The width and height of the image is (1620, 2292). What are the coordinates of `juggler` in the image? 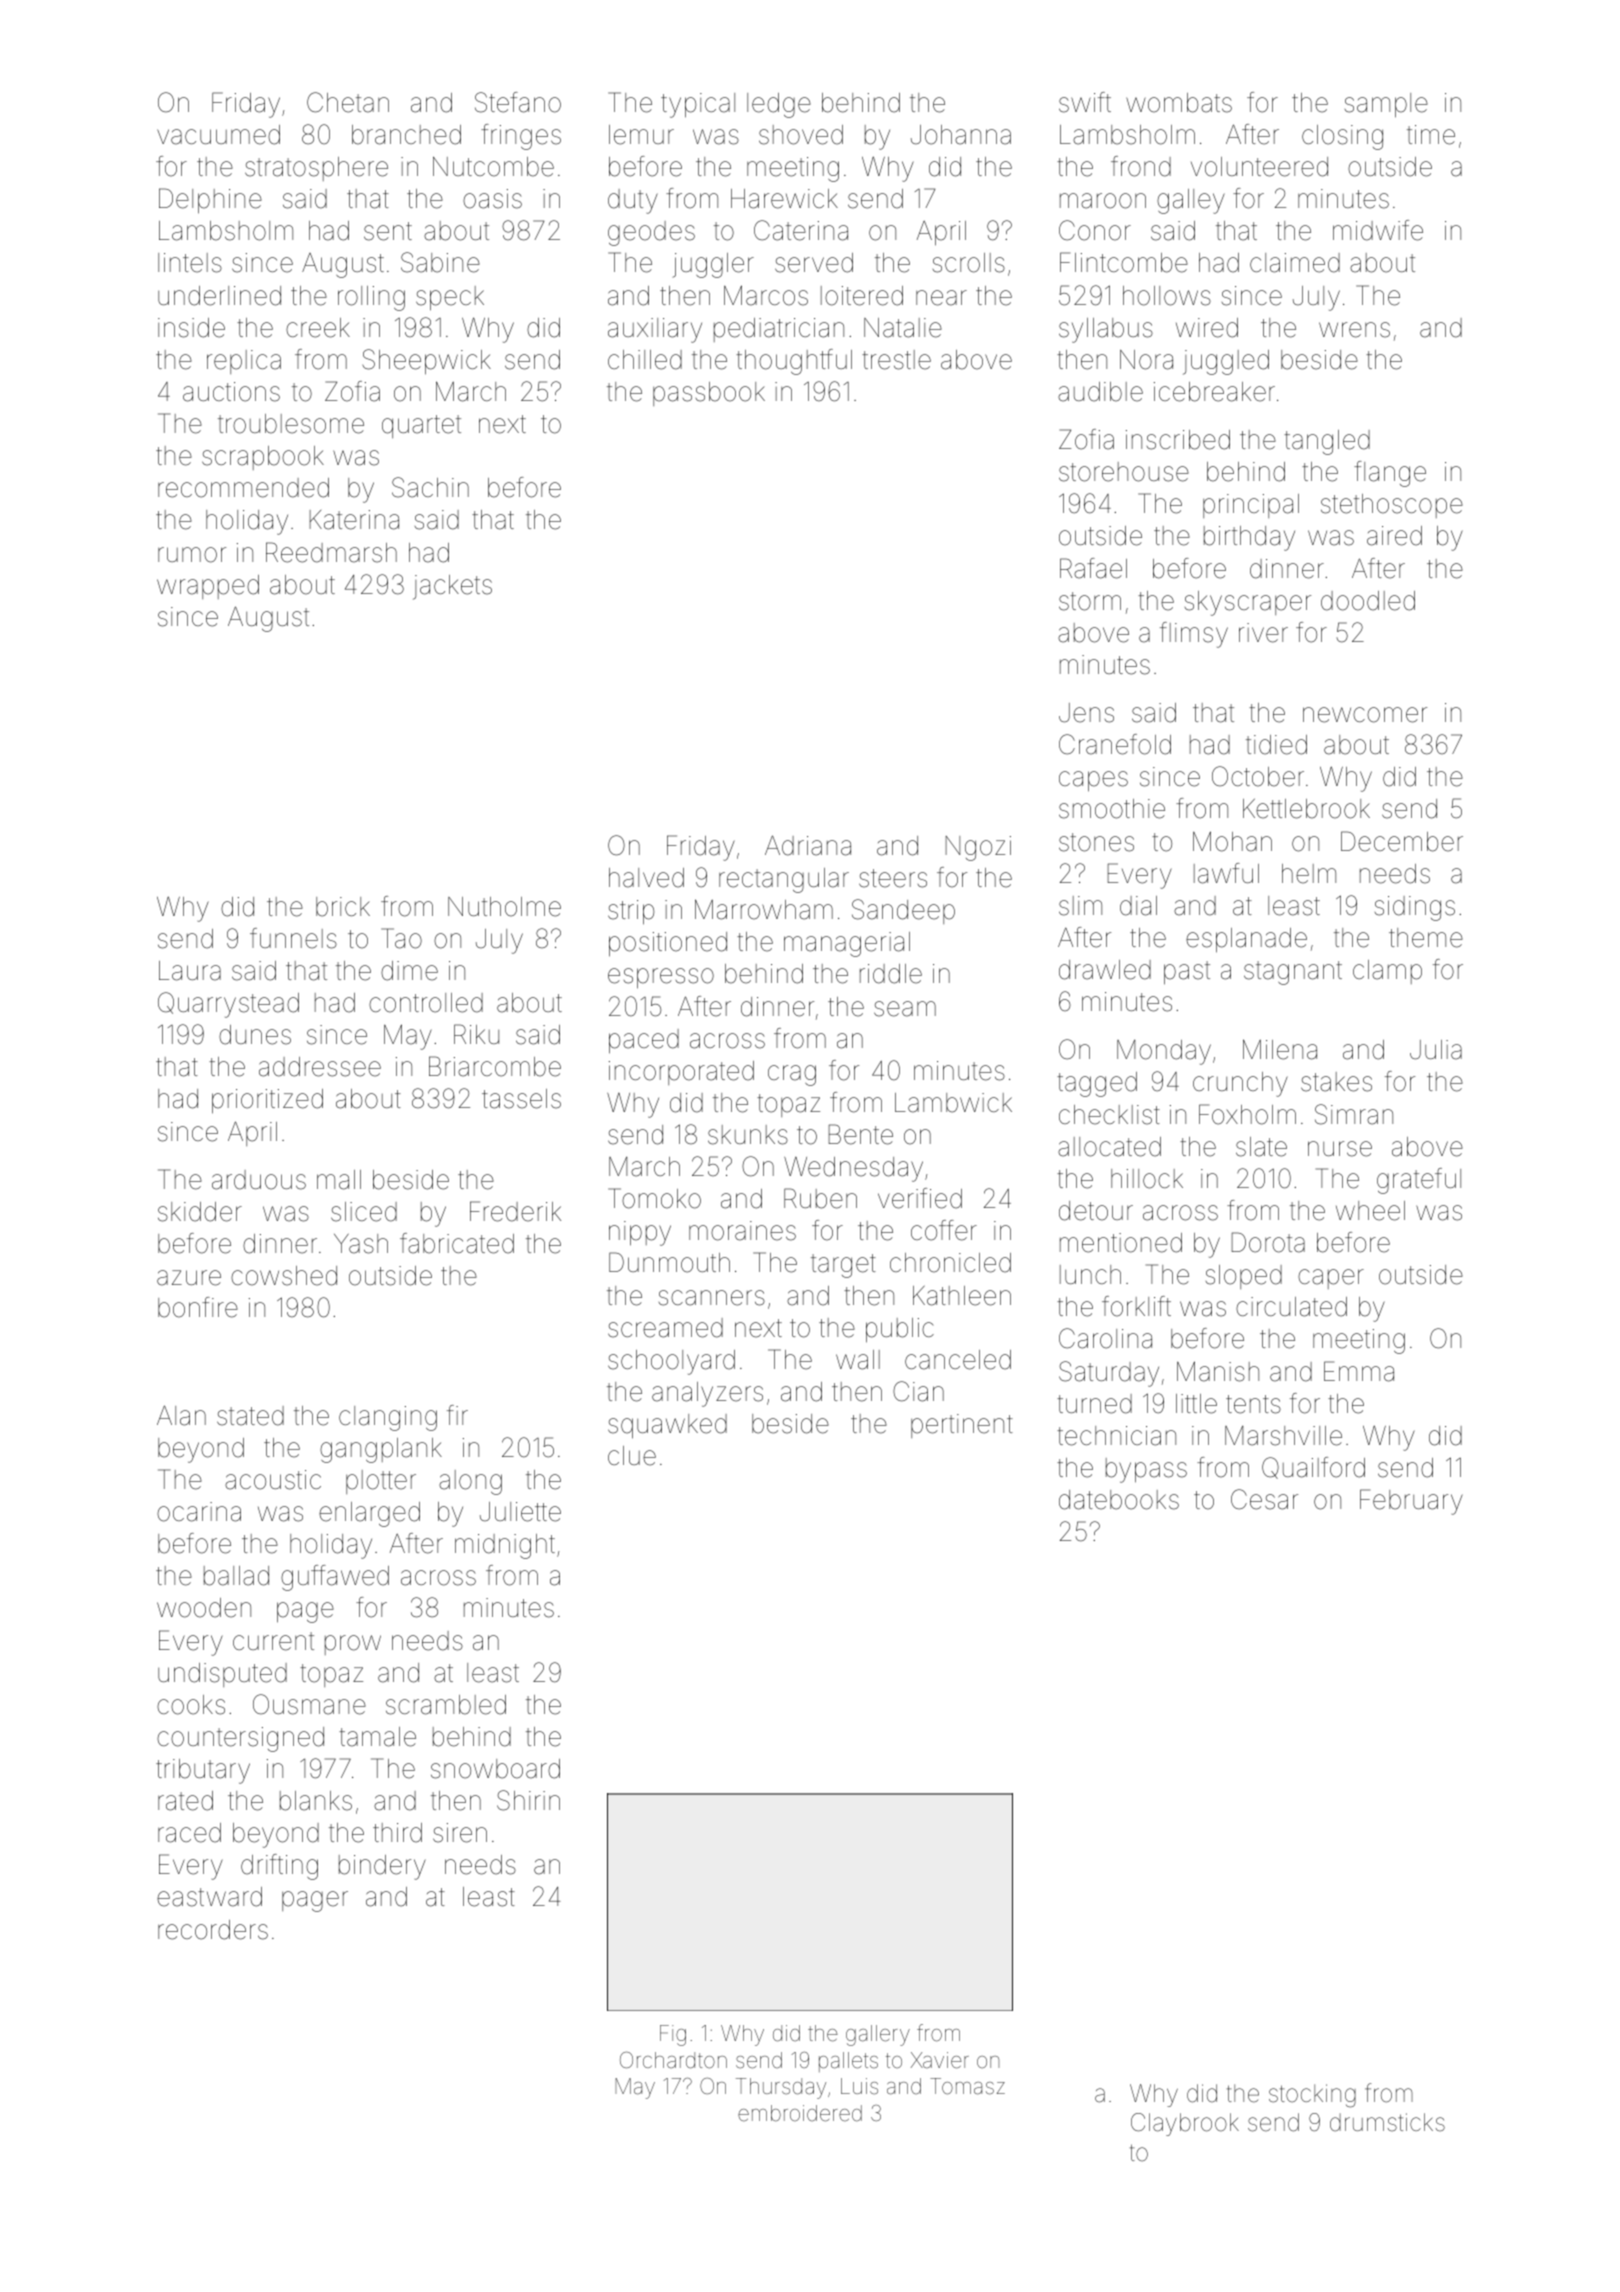 It's located at (713, 265).
